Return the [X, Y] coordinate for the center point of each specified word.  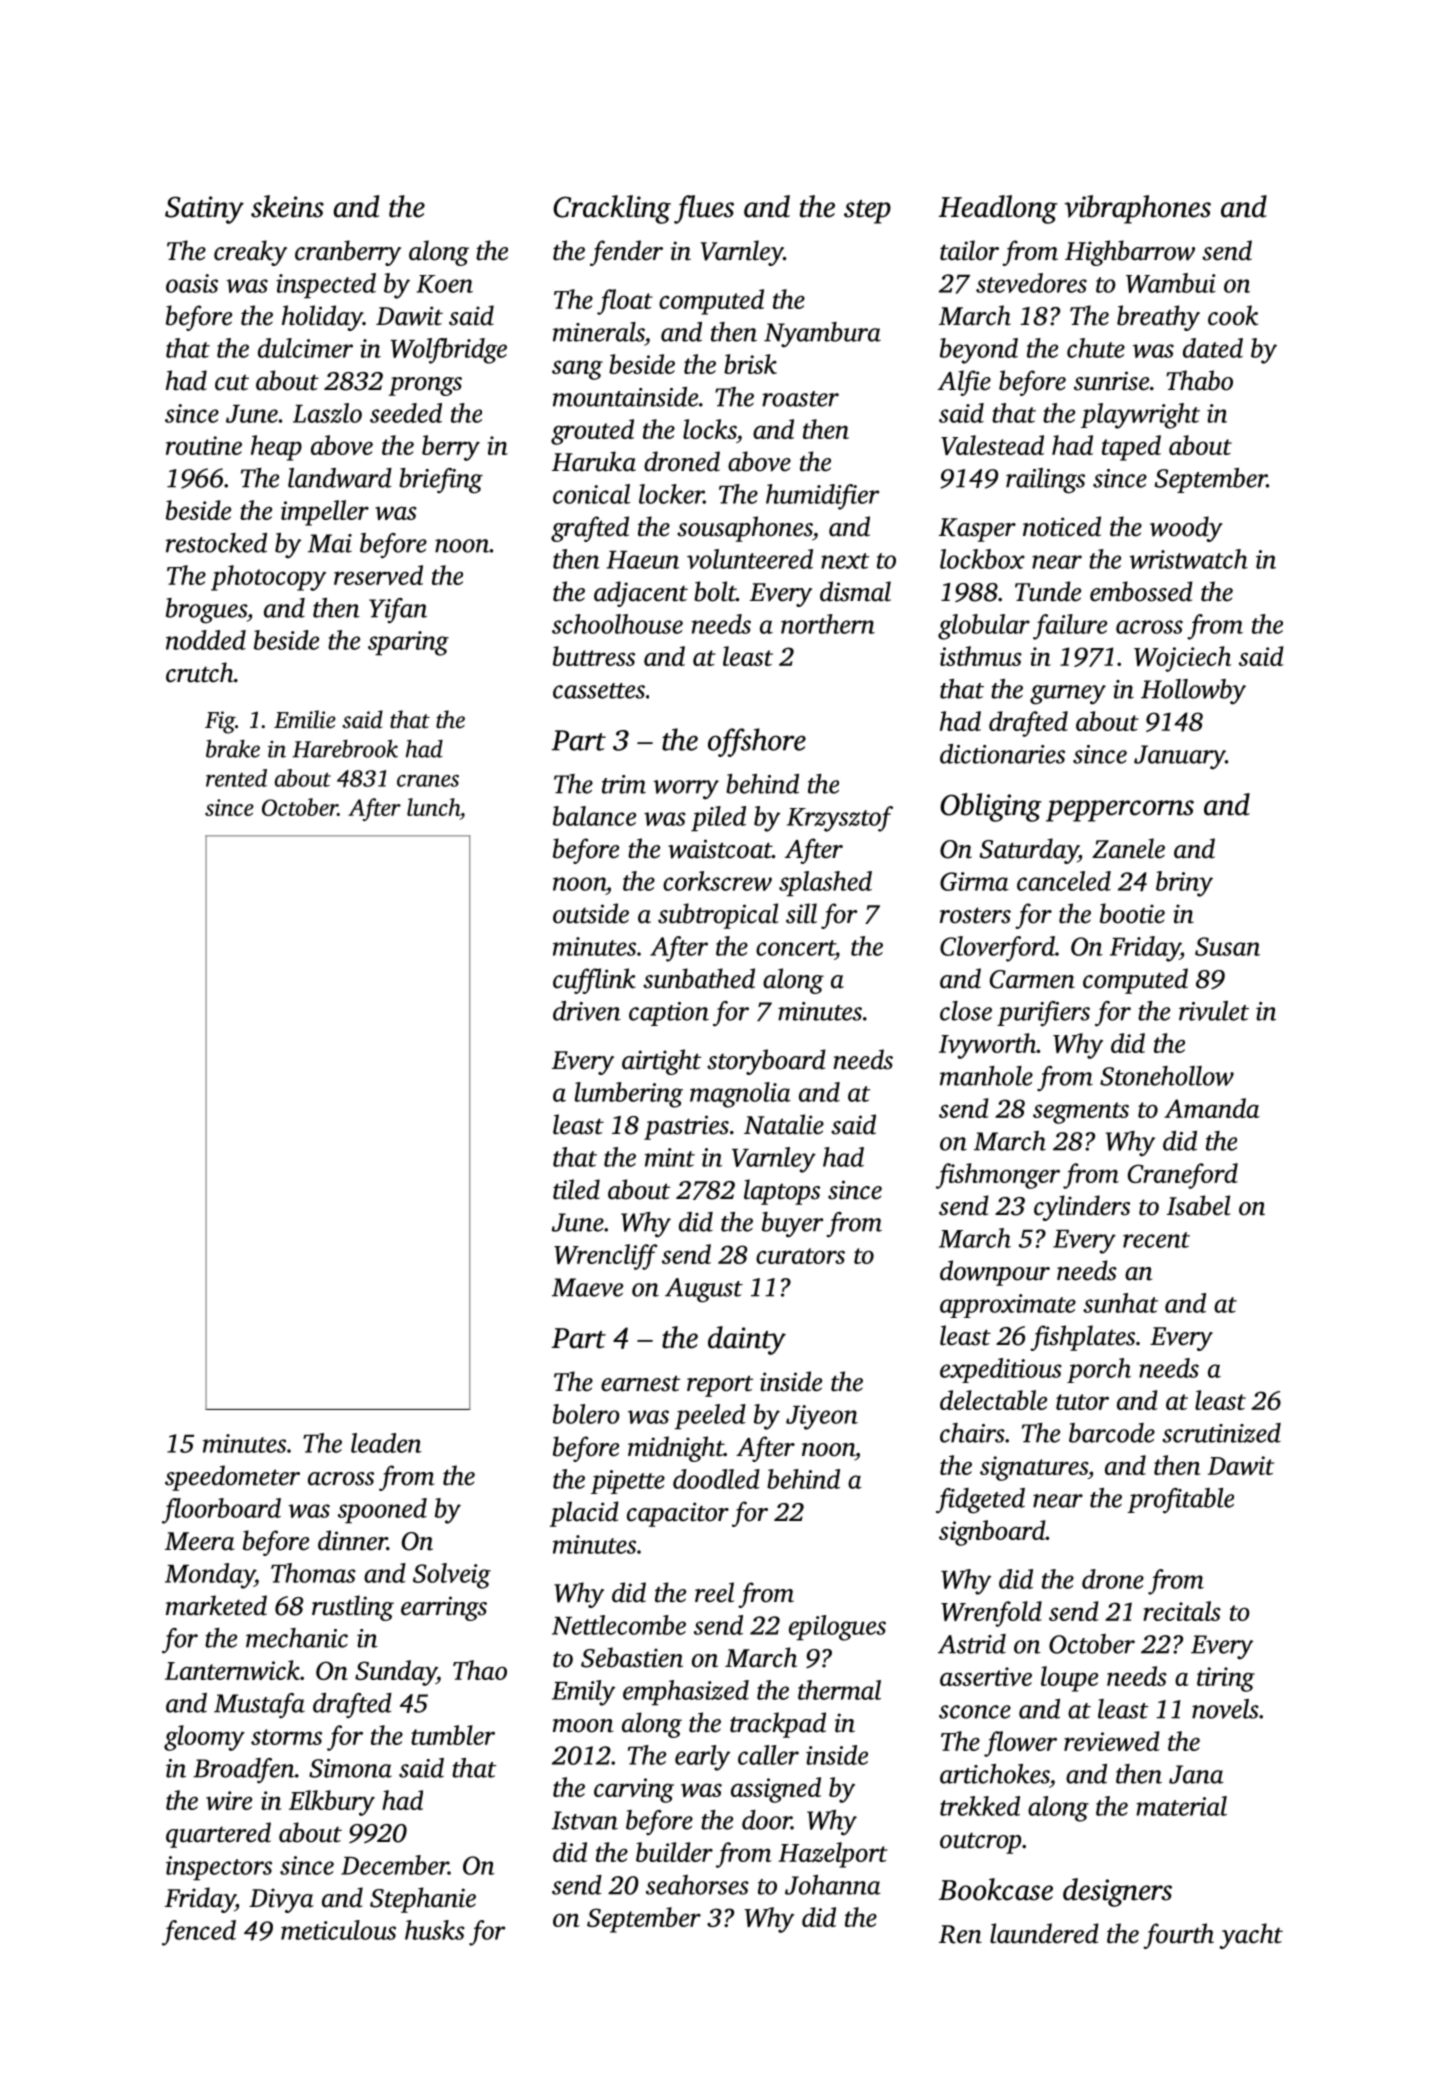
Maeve [587, 1287]
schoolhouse [617, 624]
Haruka [594, 461]
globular [984, 627]
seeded [406, 413]
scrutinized [1221, 1433]
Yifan [398, 610]
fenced [199, 1933]
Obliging [991, 807]
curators [800, 1256]
